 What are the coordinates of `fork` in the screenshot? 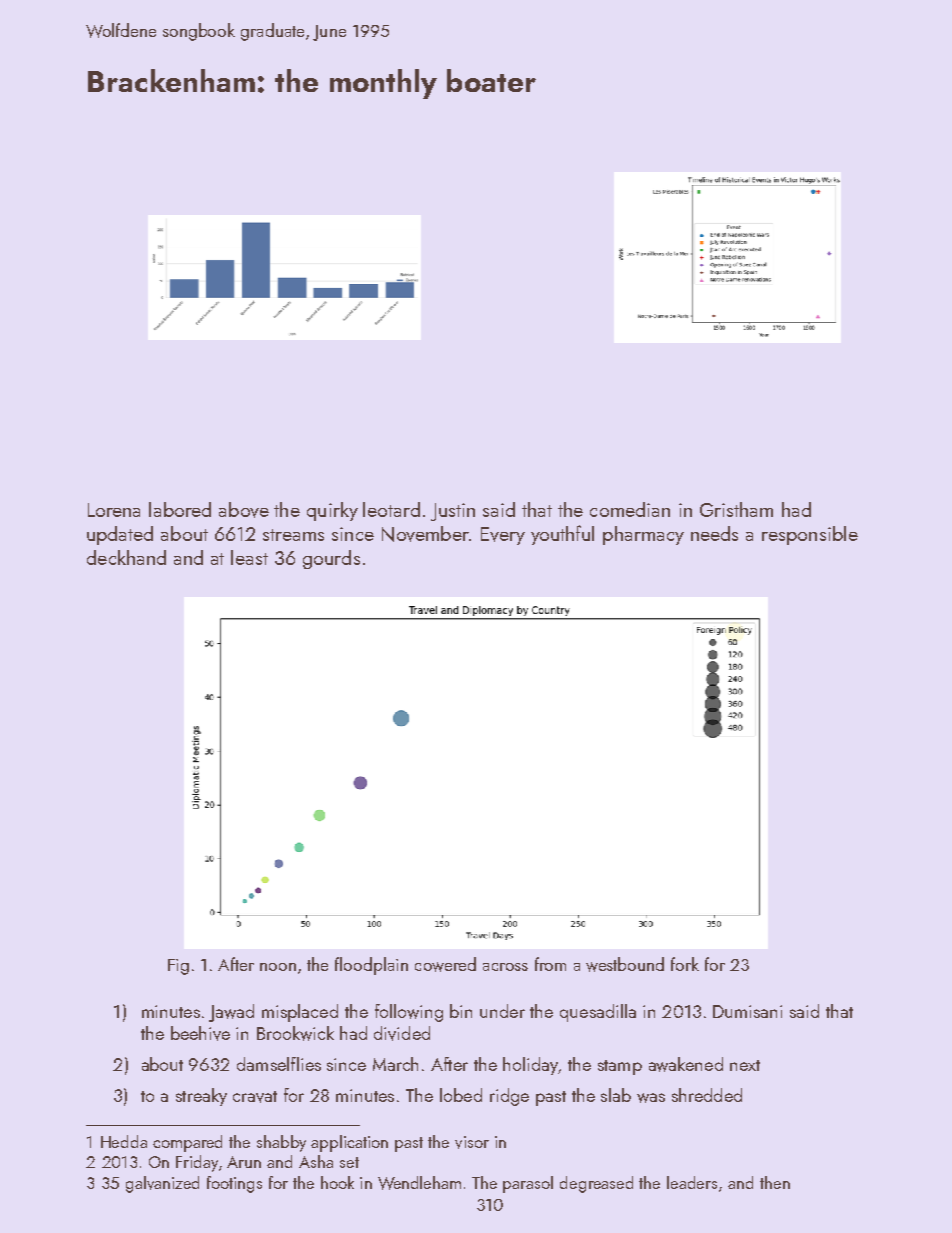 It's located at (685, 964).
